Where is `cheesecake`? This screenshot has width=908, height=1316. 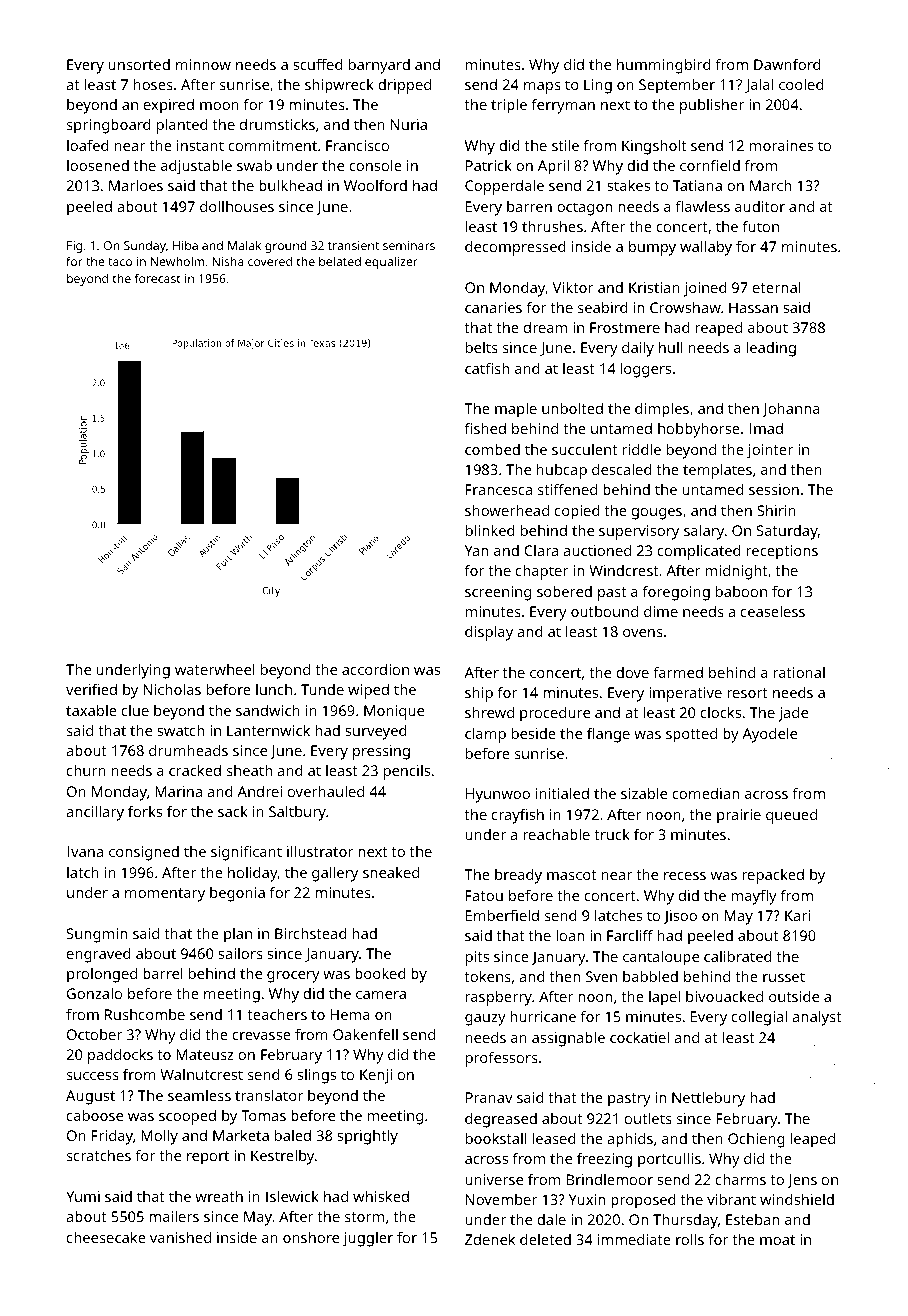
cheesecake is located at coordinates (106, 1237).
